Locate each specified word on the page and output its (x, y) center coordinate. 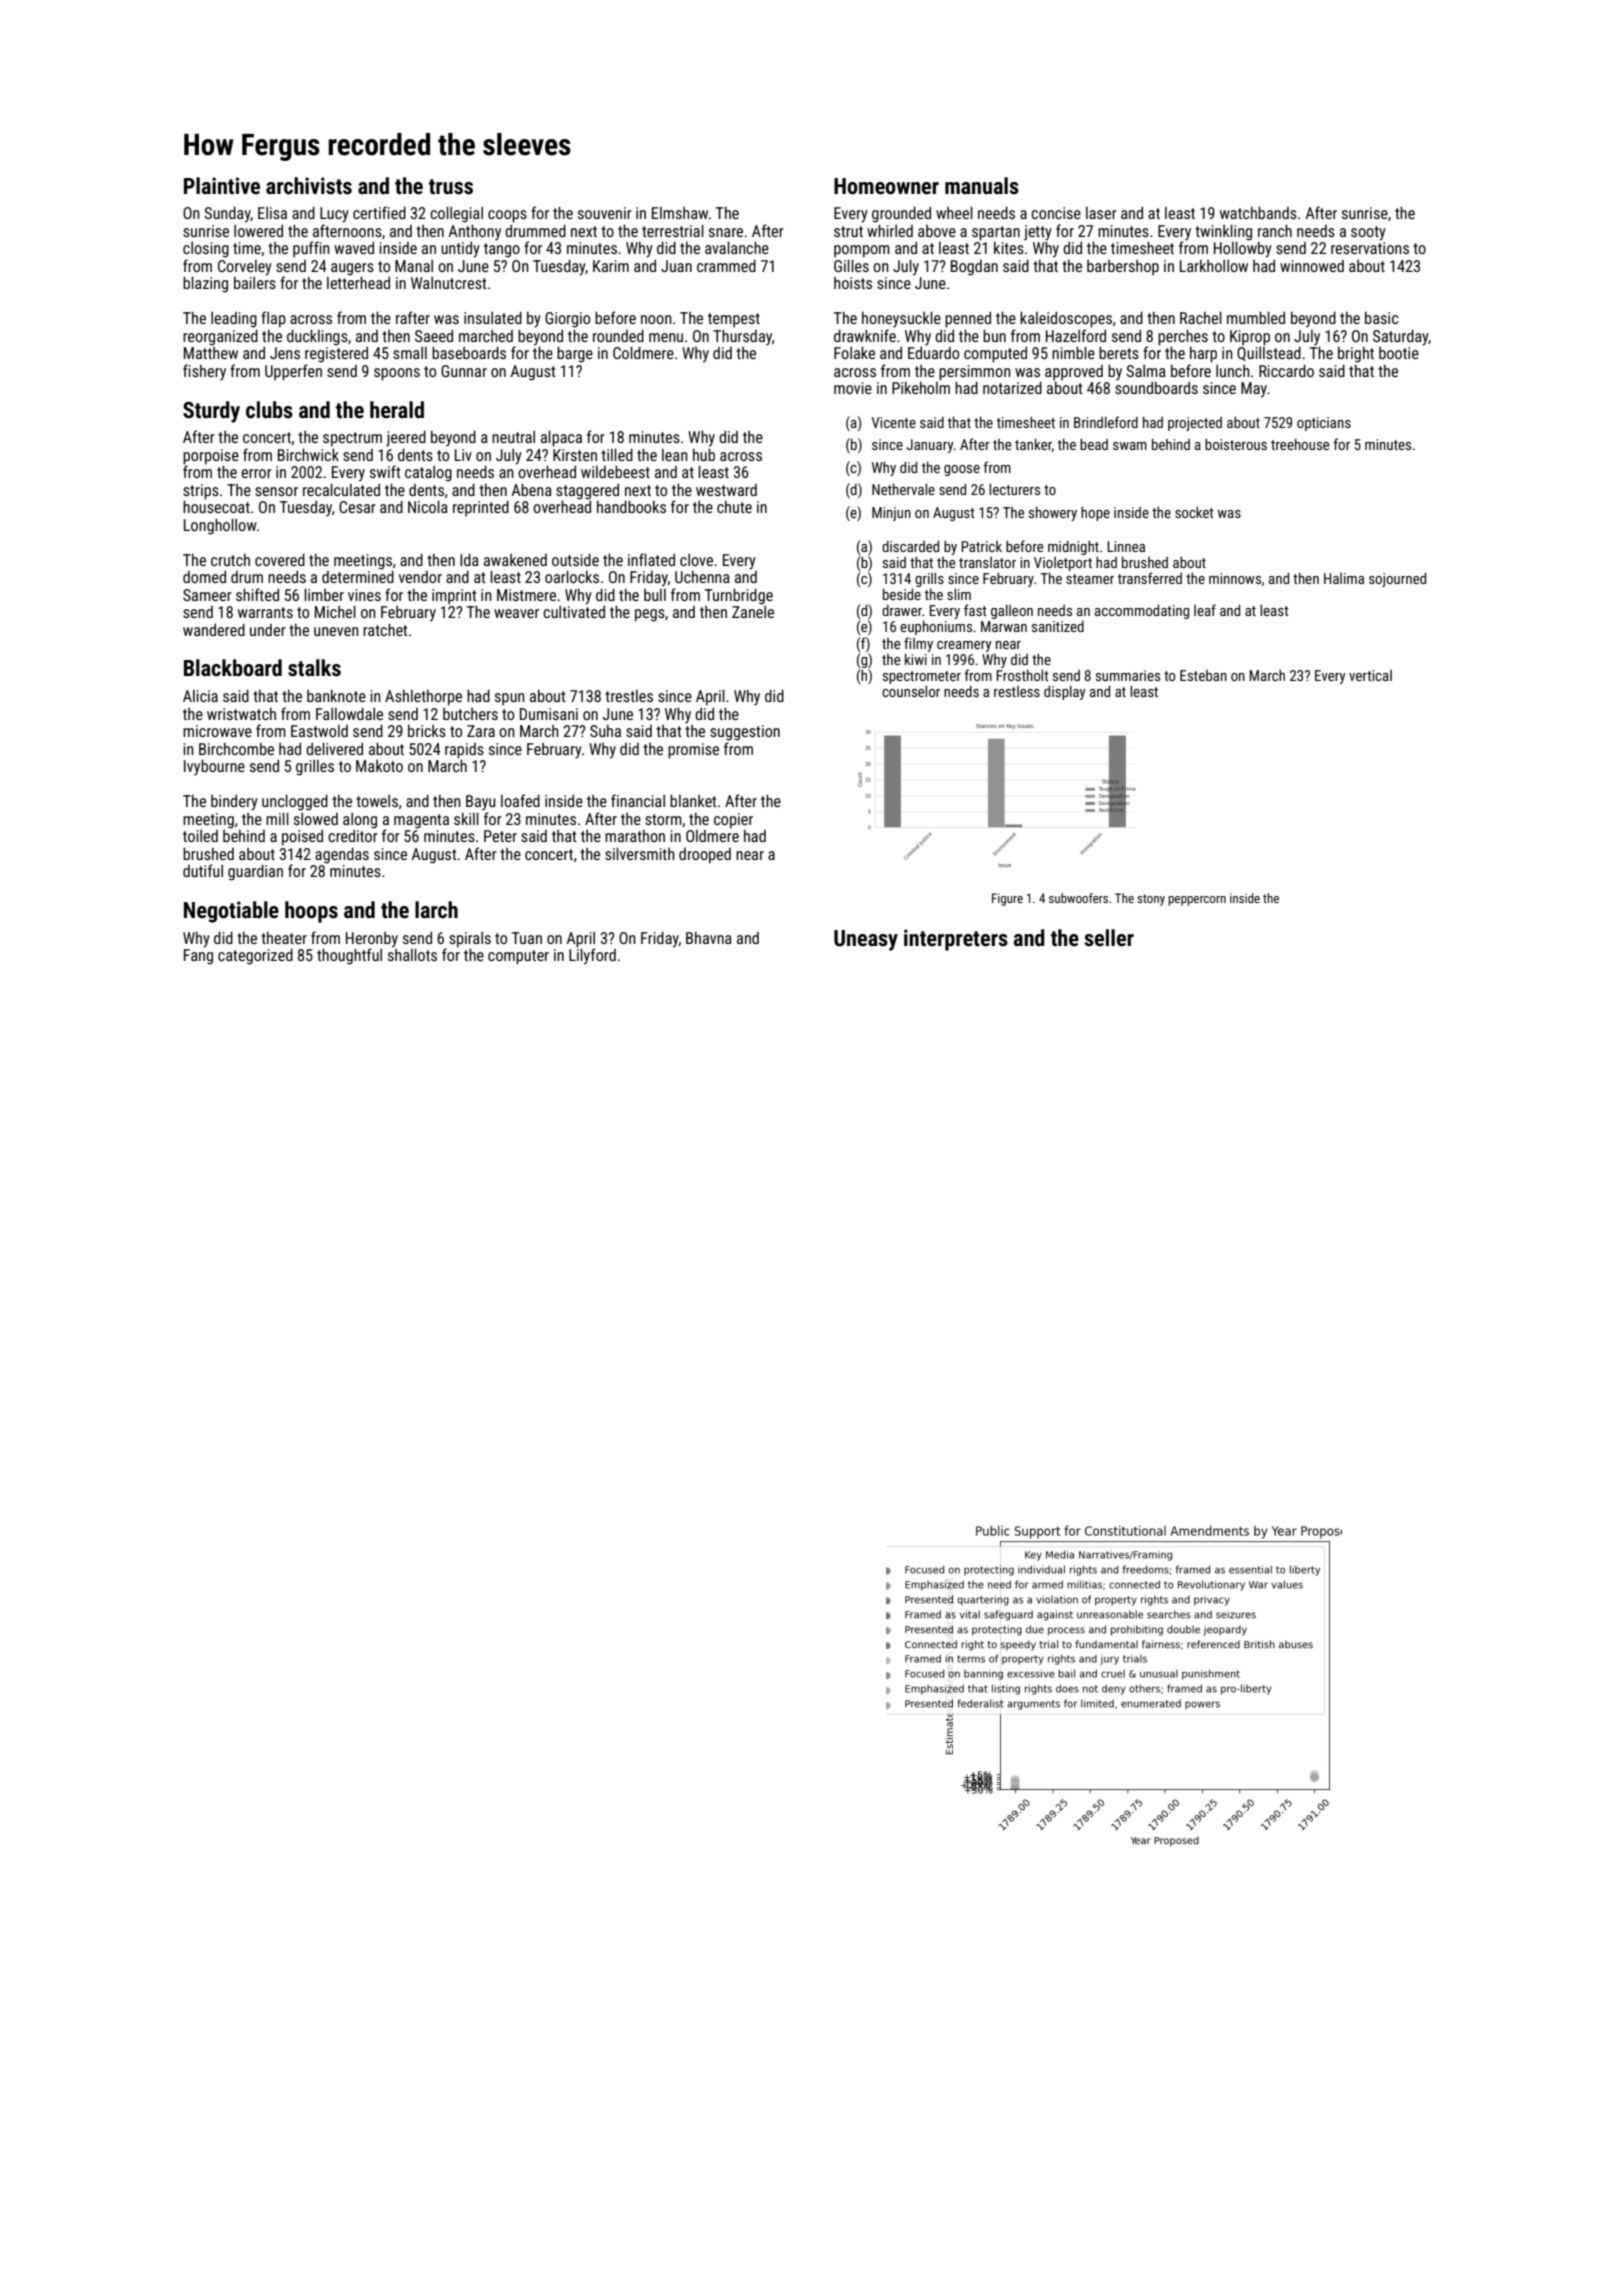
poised (302, 838)
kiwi (916, 659)
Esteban (1203, 675)
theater (284, 938)
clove (696, 560)
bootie (1399, 353)
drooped (705, 856)
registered (336, 355)
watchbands (1258, 212)
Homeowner (886, 186)
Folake (854, 352)
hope (1095, 513)
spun (510, 699)
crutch (230, 560)
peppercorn (1197, 901)
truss (451, 187)
